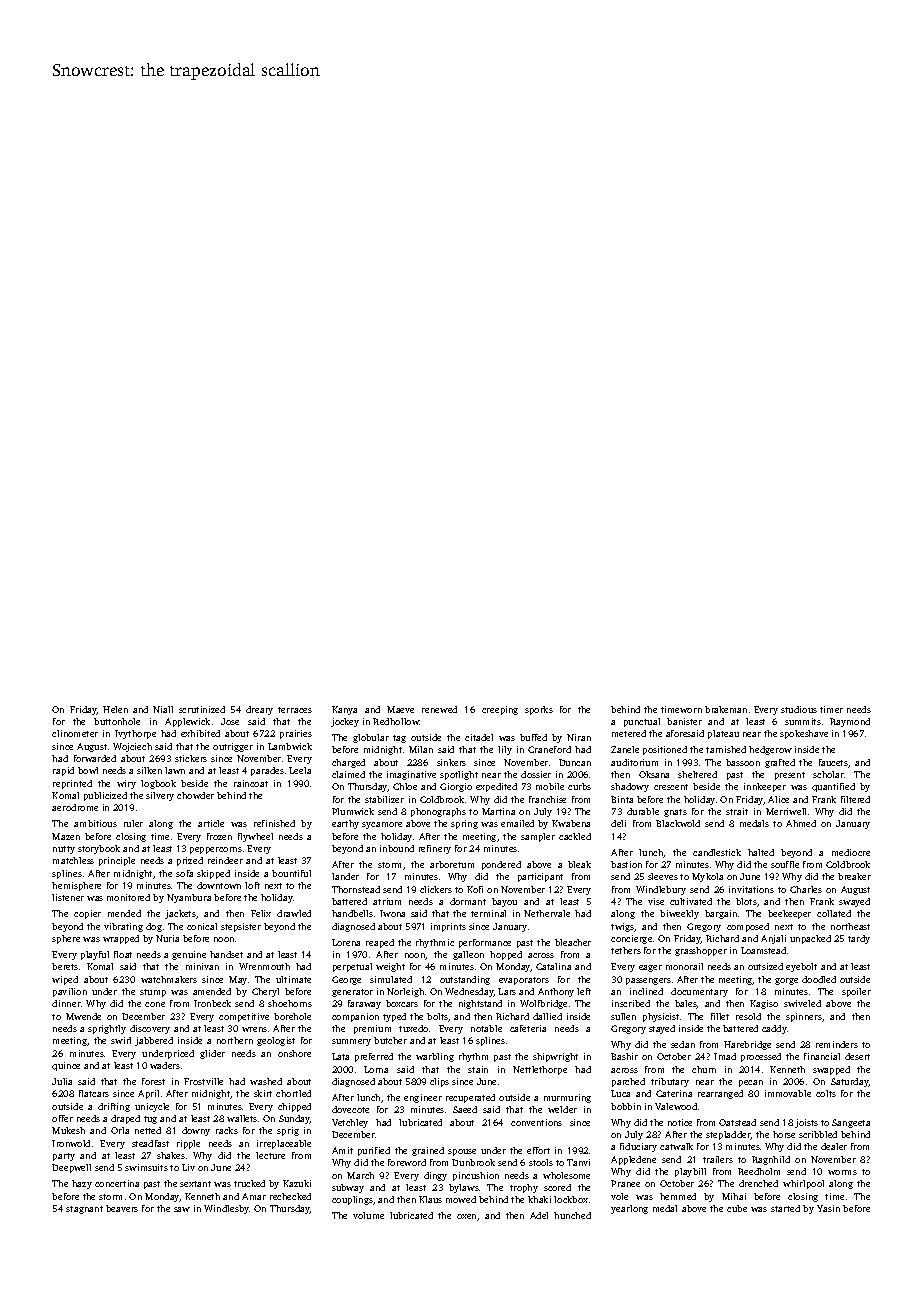 Image resolution: width=924 pixels, height=1308 pixels. I want to click on article, so click(211, 823).
